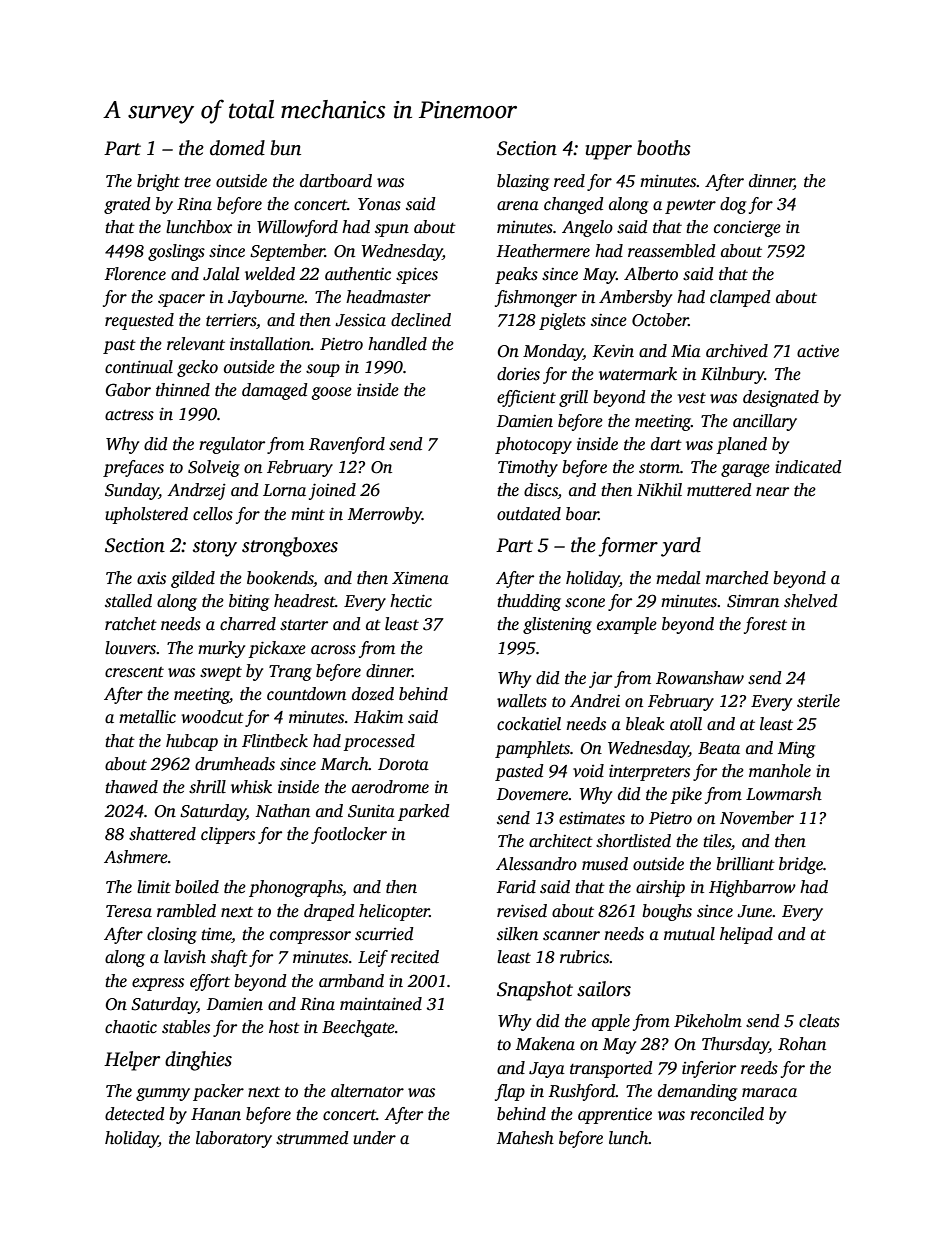 The image size is (952, 1233). What do you see at coordinates (248, 624) in the screenshot?
I see `charred` at bounding box center [248, 624].
